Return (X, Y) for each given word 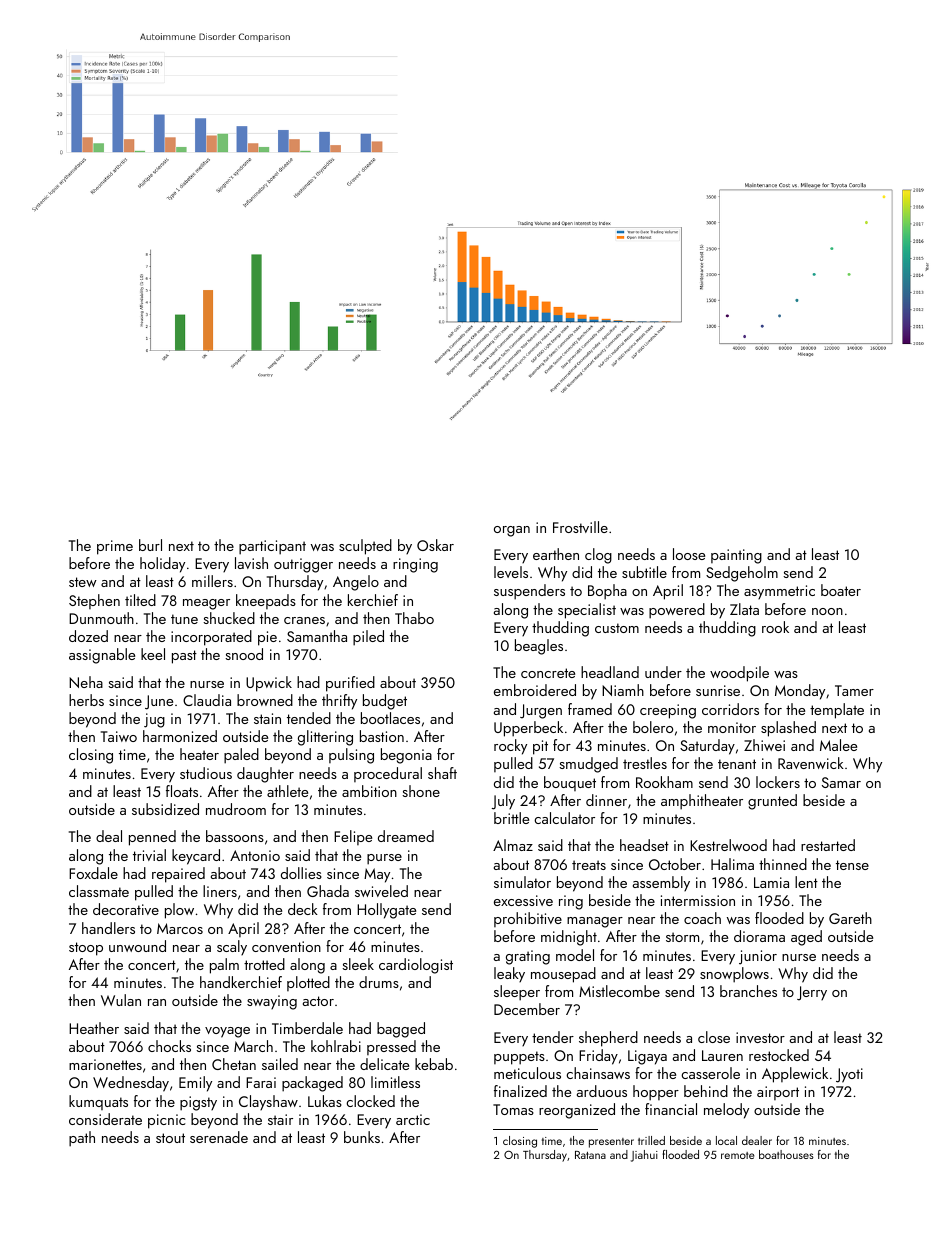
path (82, 1139)
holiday (162, 565)
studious (206, 773)
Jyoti (849, 1075)
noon (827, 611)
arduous (602, 1091)
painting (736, 556)
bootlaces (390, 718)
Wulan (121, 1000)
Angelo (356, 583)
